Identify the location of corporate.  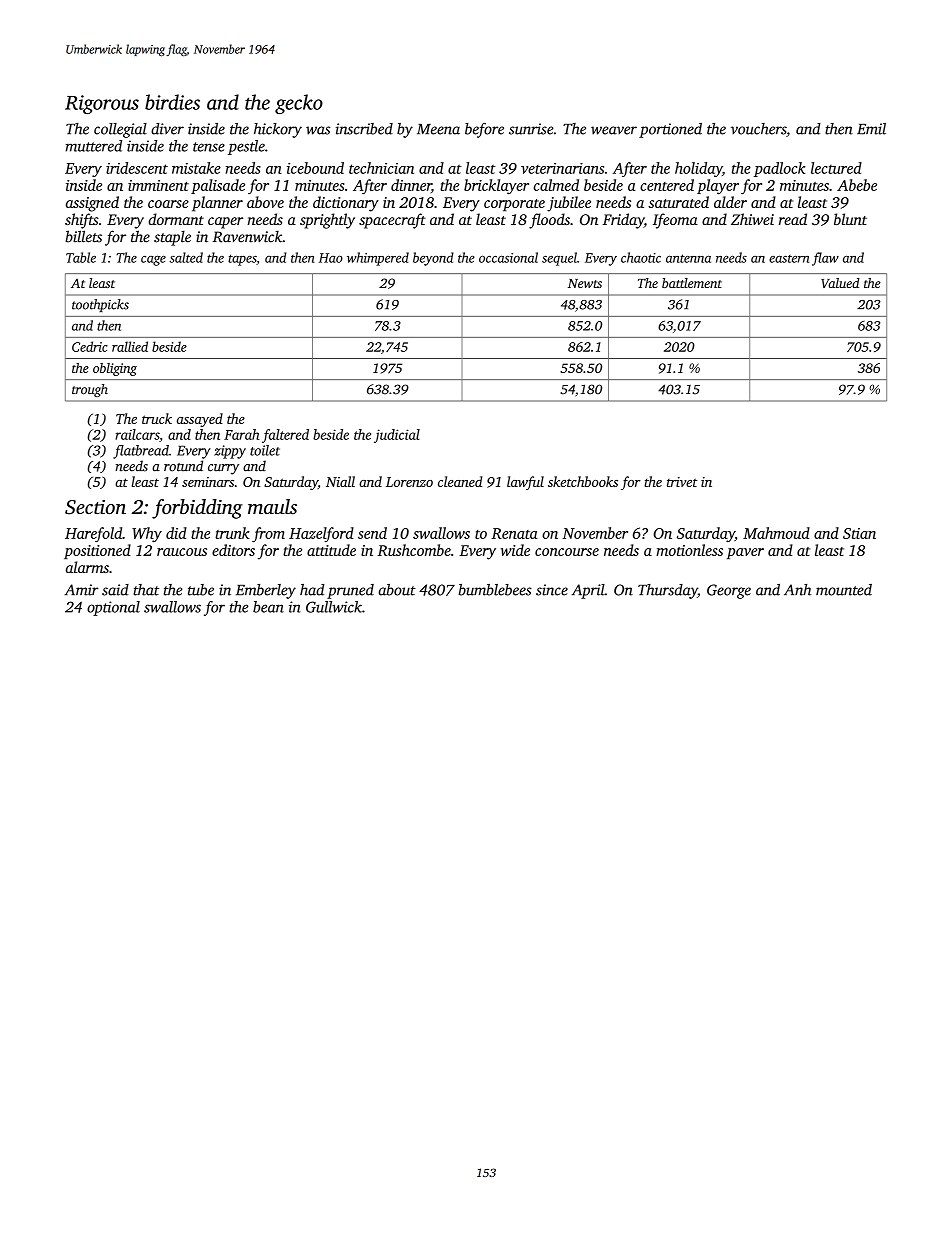
(514, 205).
